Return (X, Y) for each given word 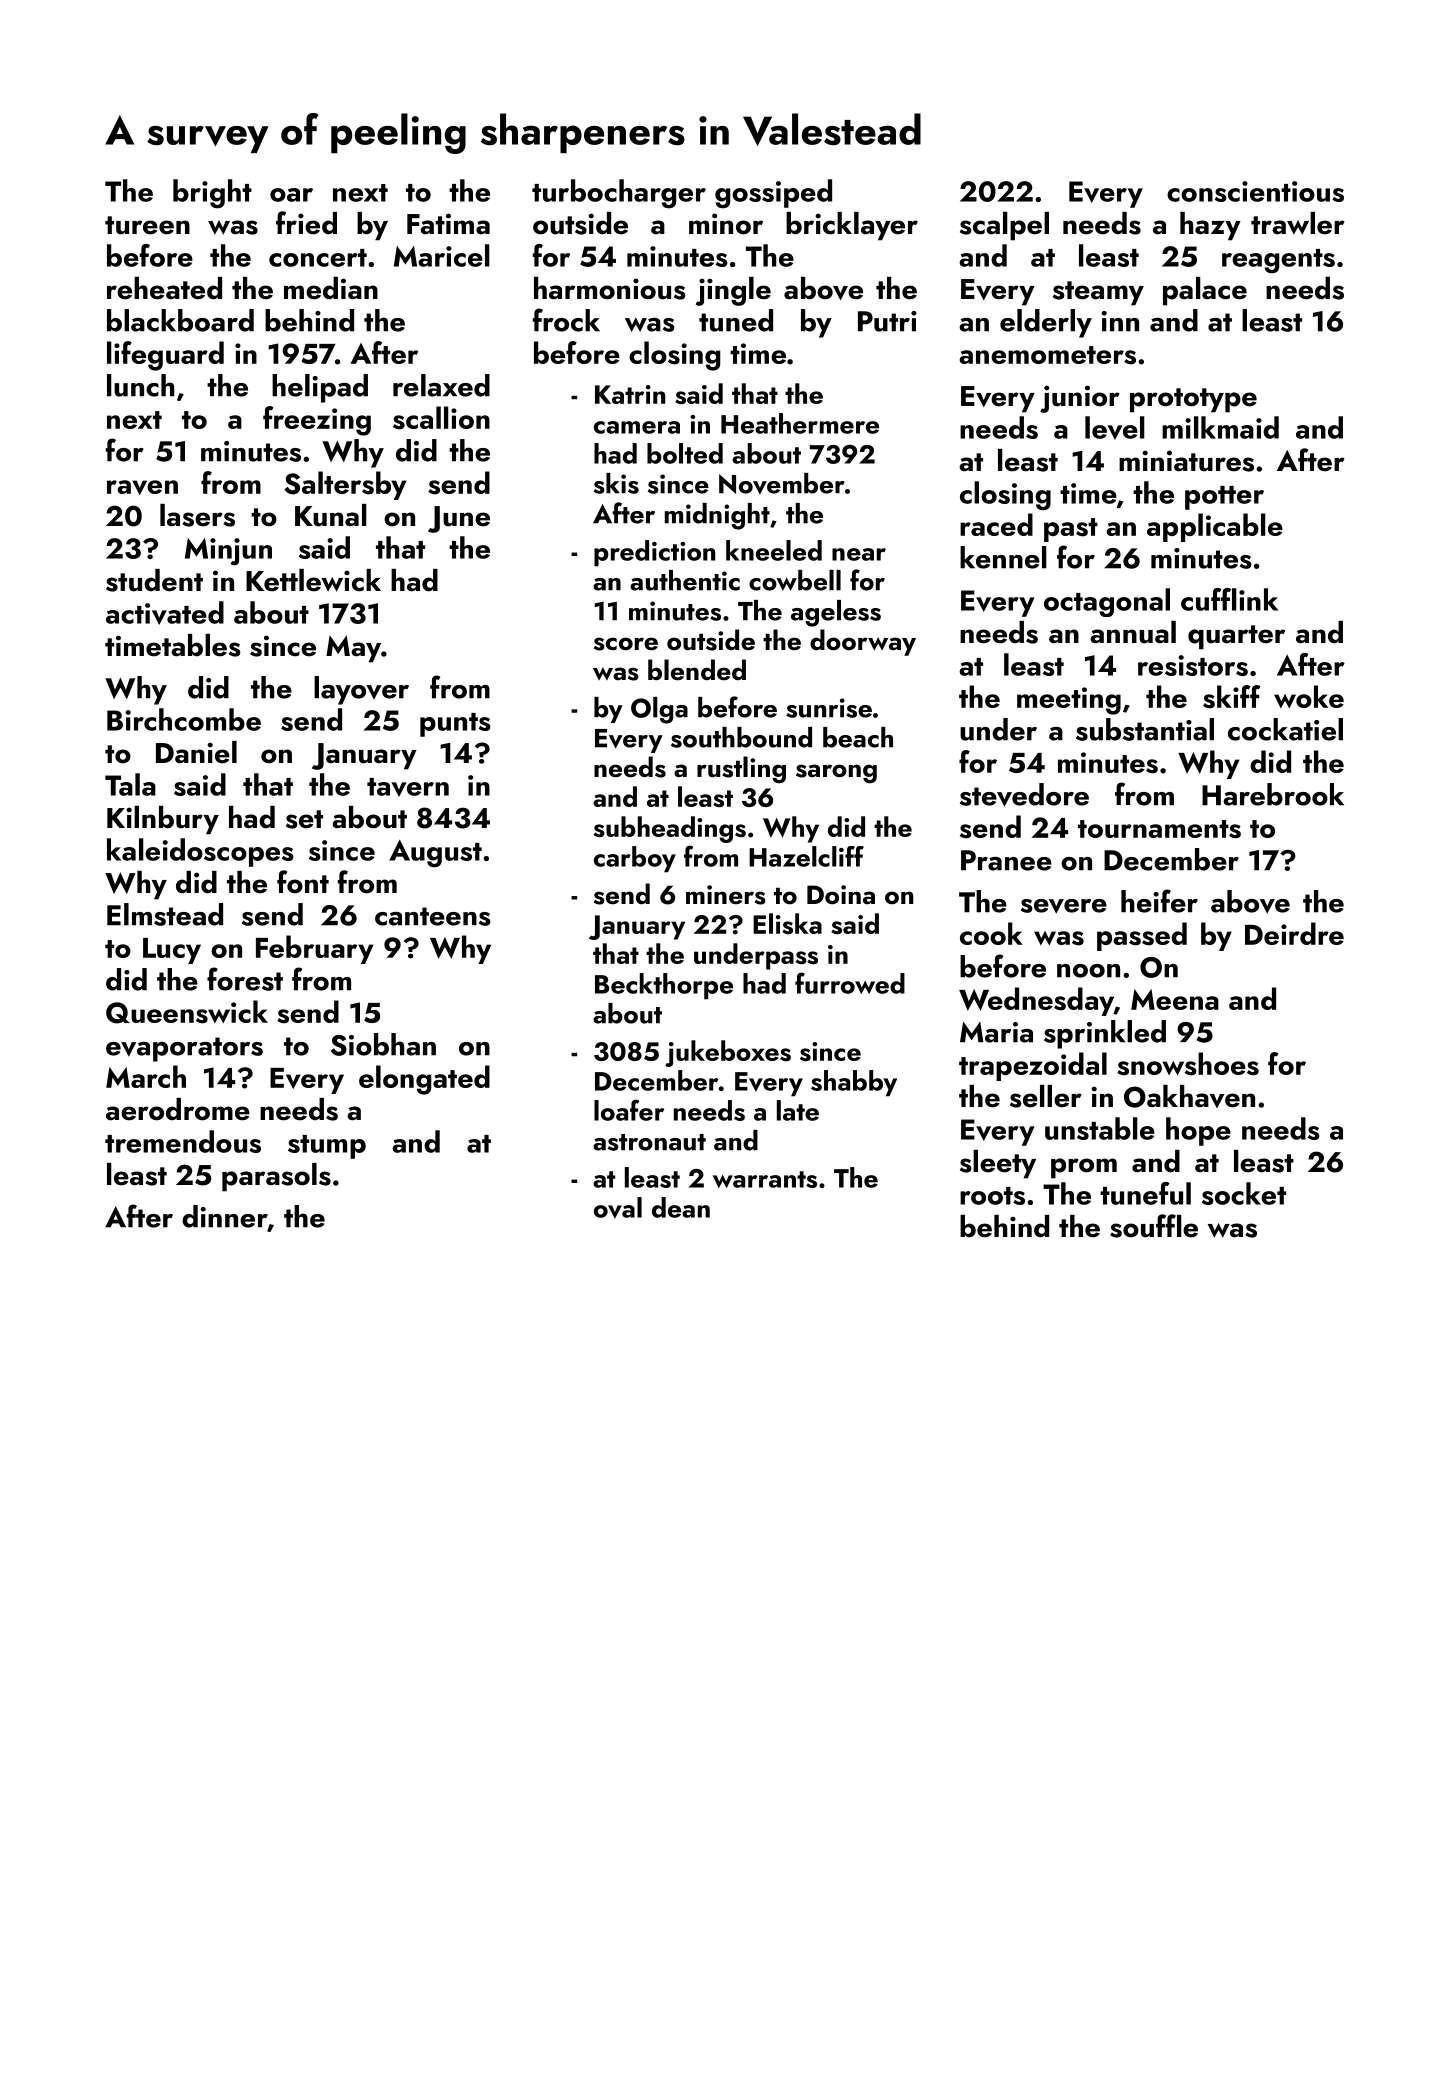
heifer (1159, 901)
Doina (841, 895)
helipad (320, 388)
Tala (130, 784)
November (782, 483)
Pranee (1006, 860)
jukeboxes (728, 1053)
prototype (1193, 400)
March (146, 1076)
